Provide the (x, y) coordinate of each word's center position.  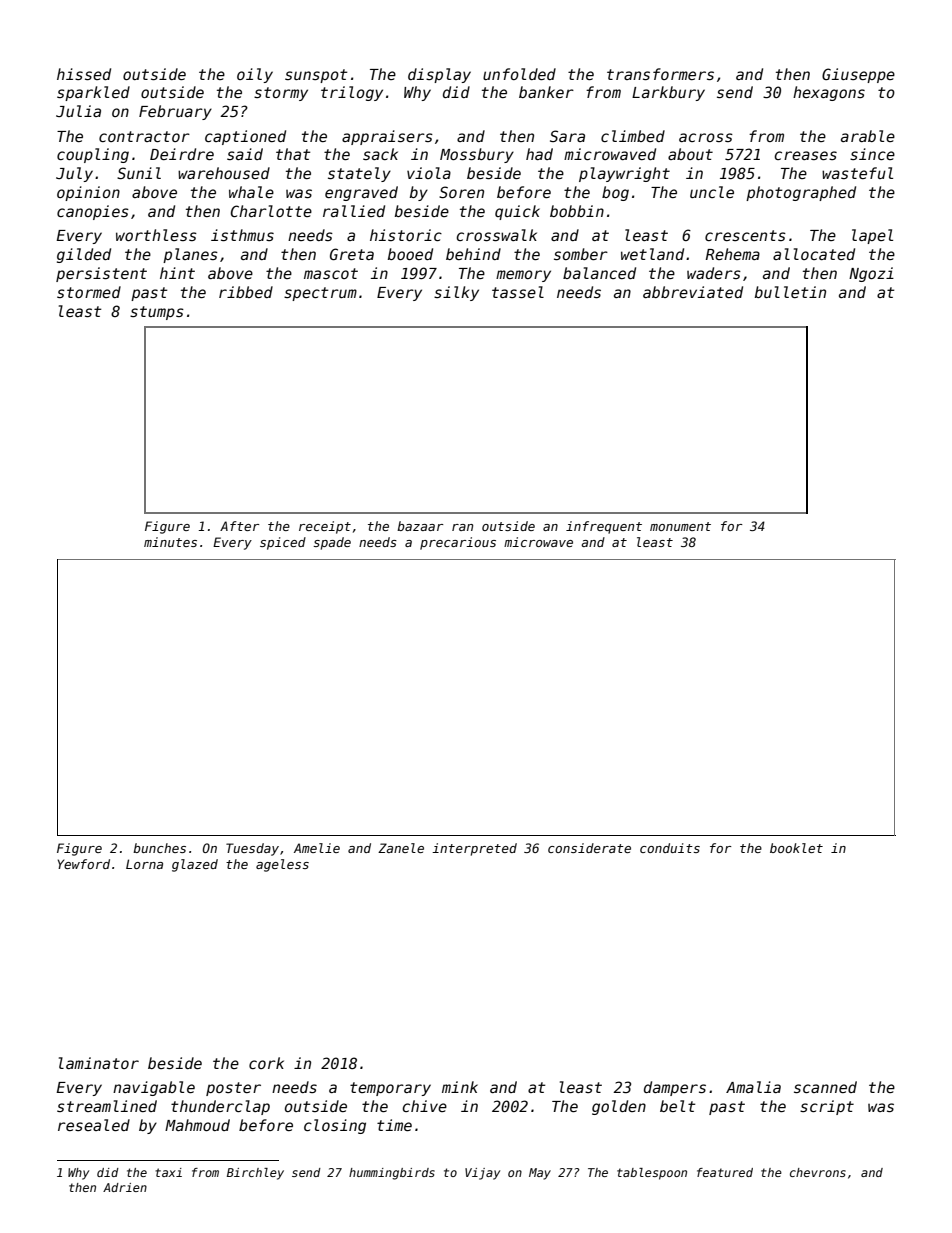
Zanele (401, 848)
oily (255, 75)
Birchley (255, 1174)
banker (546, 92)
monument (680, 526)
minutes (170, 542)
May (540, 1174)
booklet (796, 848)
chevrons (818, 1172)
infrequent (604, 527)
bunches (159, 848)
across (706, 137)
